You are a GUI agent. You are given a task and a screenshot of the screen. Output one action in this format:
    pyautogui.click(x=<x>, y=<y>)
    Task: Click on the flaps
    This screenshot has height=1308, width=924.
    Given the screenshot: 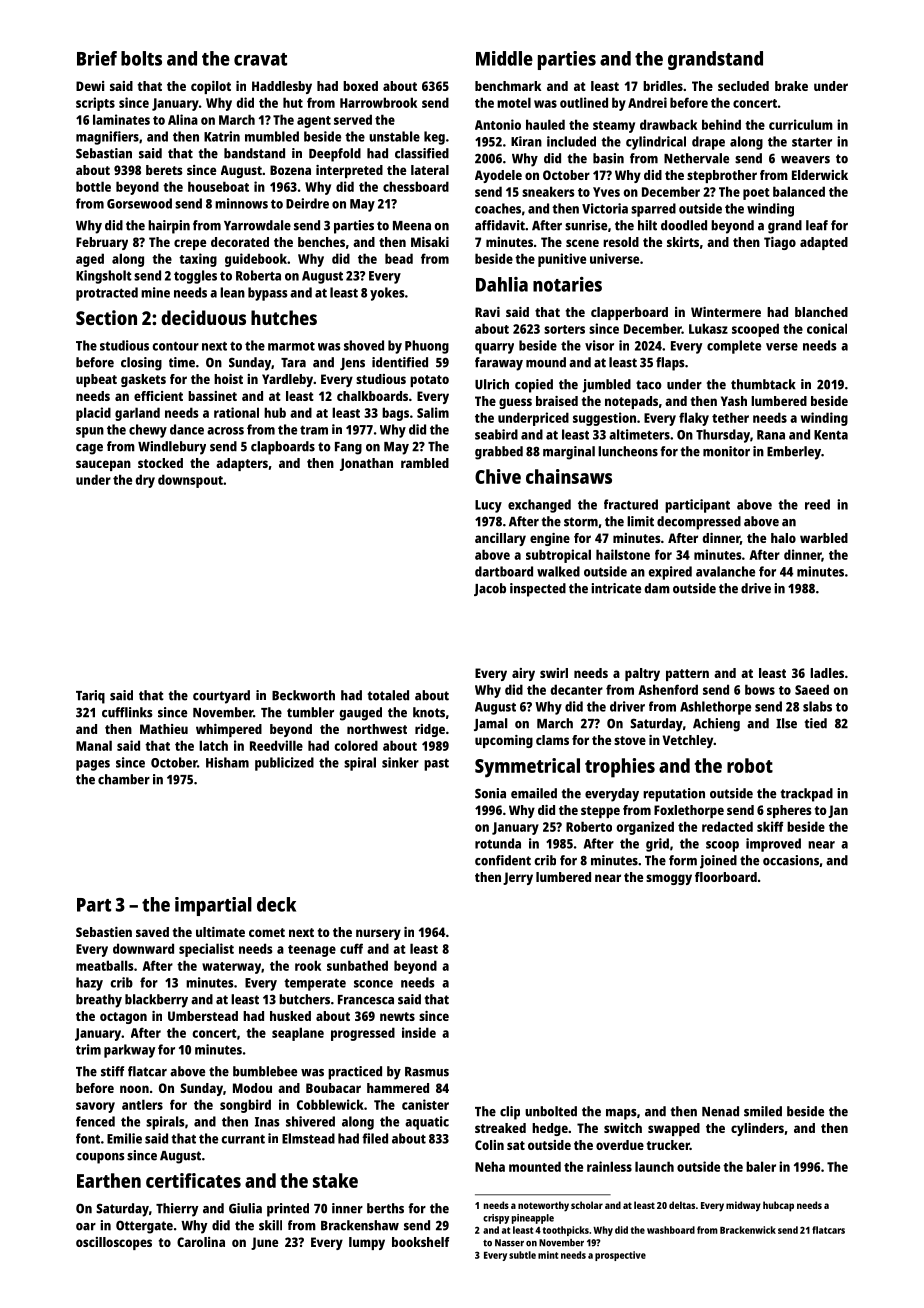 What is the action you would take?
    pyautogui.click(x=670, y=364)
